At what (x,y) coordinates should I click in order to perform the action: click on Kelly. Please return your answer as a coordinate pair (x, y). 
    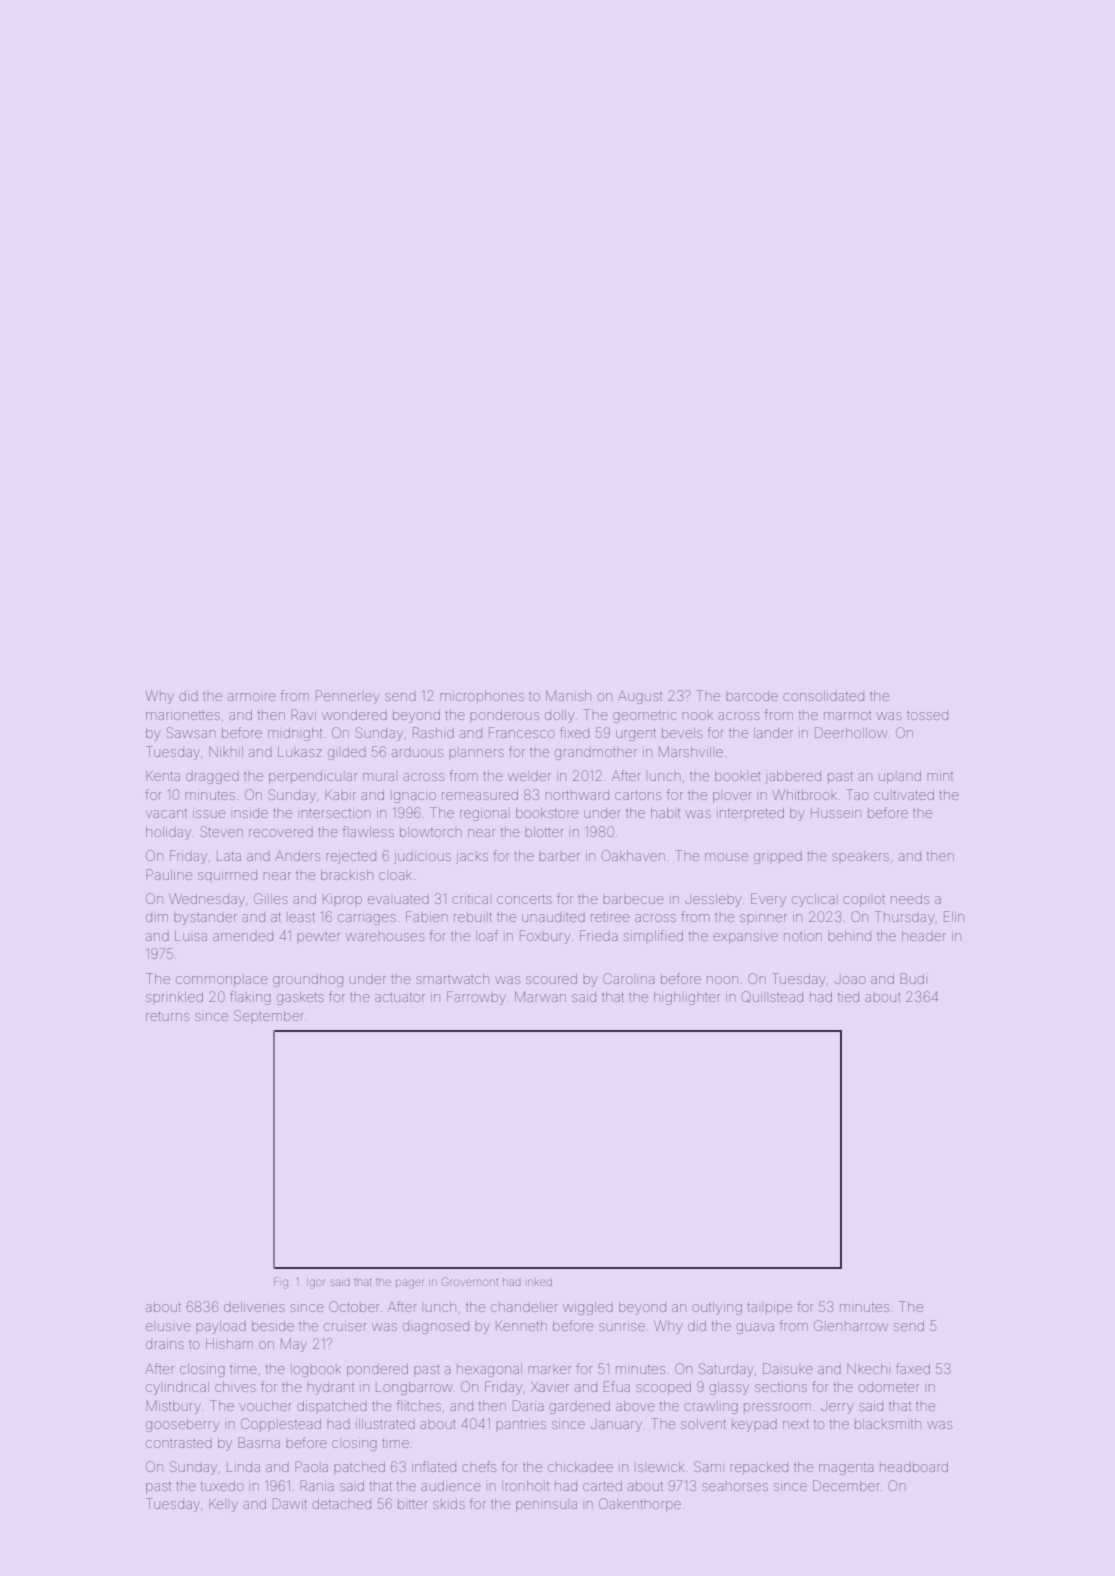
    Looking at the image, I should click on (223, 1505).
